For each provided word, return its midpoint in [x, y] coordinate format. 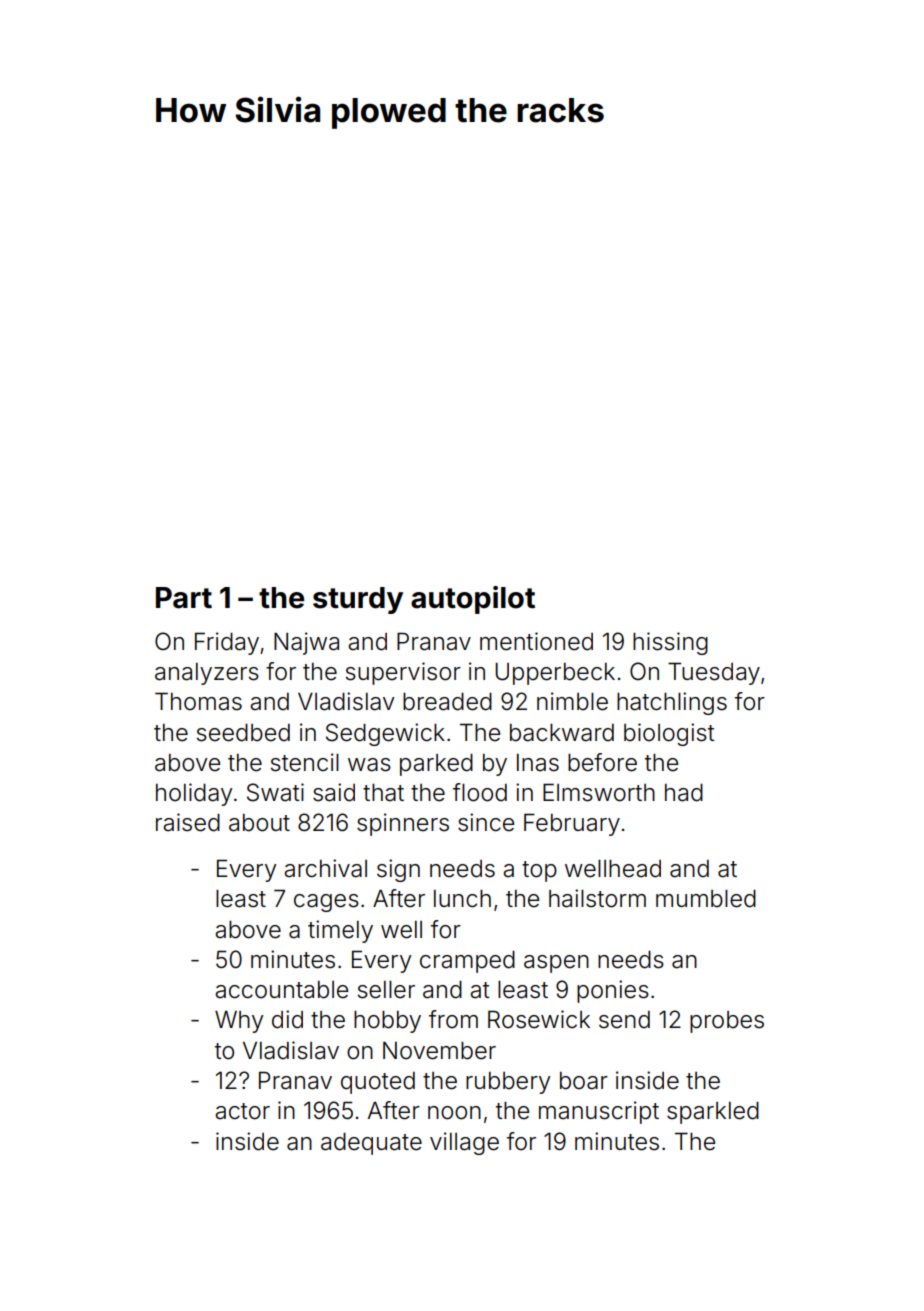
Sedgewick [385, 734]
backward [562, 733]
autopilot [473, 600]
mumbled [706, 899]
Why [239, 1022]
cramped [467, 962]
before [602, 762]
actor [242, 1111]
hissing [670, 643]
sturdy [358, 600]
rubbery [508, 1083]
